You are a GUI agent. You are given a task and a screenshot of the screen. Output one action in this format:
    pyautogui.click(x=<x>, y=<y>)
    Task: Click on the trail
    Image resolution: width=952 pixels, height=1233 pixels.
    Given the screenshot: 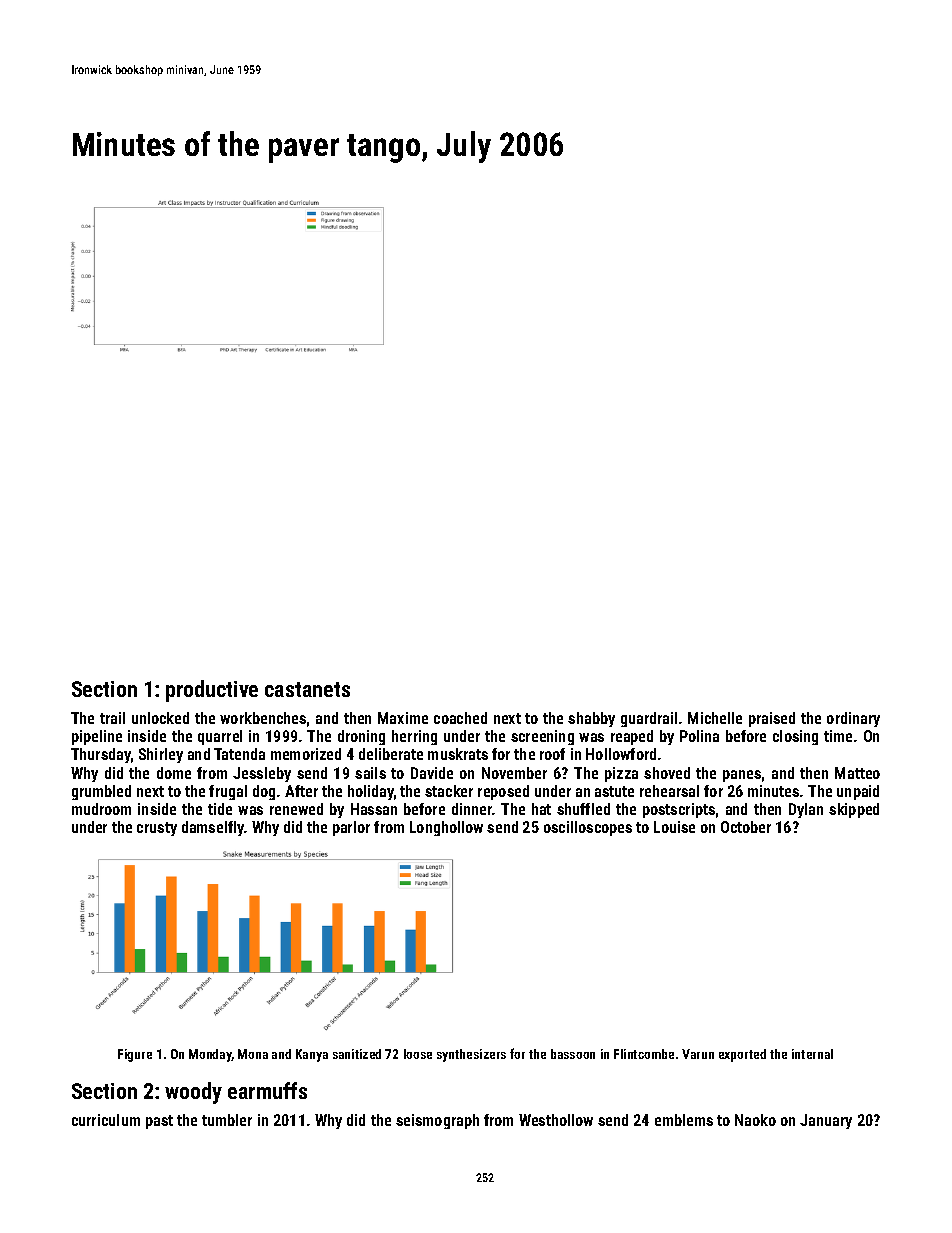 What is the action you would take?
    pyautogui.click(x=112, y=718)
